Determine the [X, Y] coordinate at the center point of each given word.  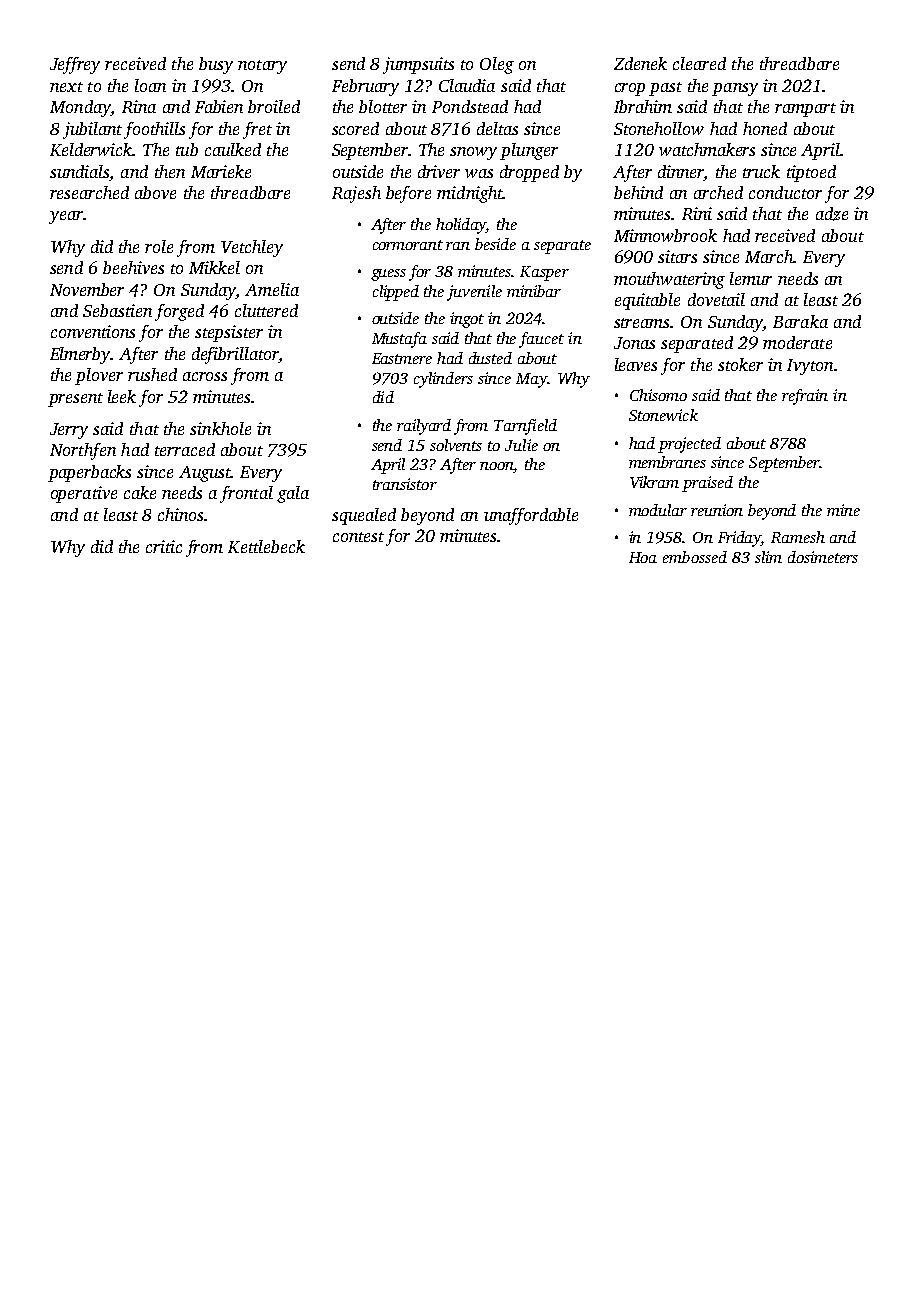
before [408, 194]
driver [439, 171]
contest [358, 537]
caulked [233, 149]
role [159, 246]
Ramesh [798, 537]
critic [164, 546]
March [769, 256]
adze [832, 214]
